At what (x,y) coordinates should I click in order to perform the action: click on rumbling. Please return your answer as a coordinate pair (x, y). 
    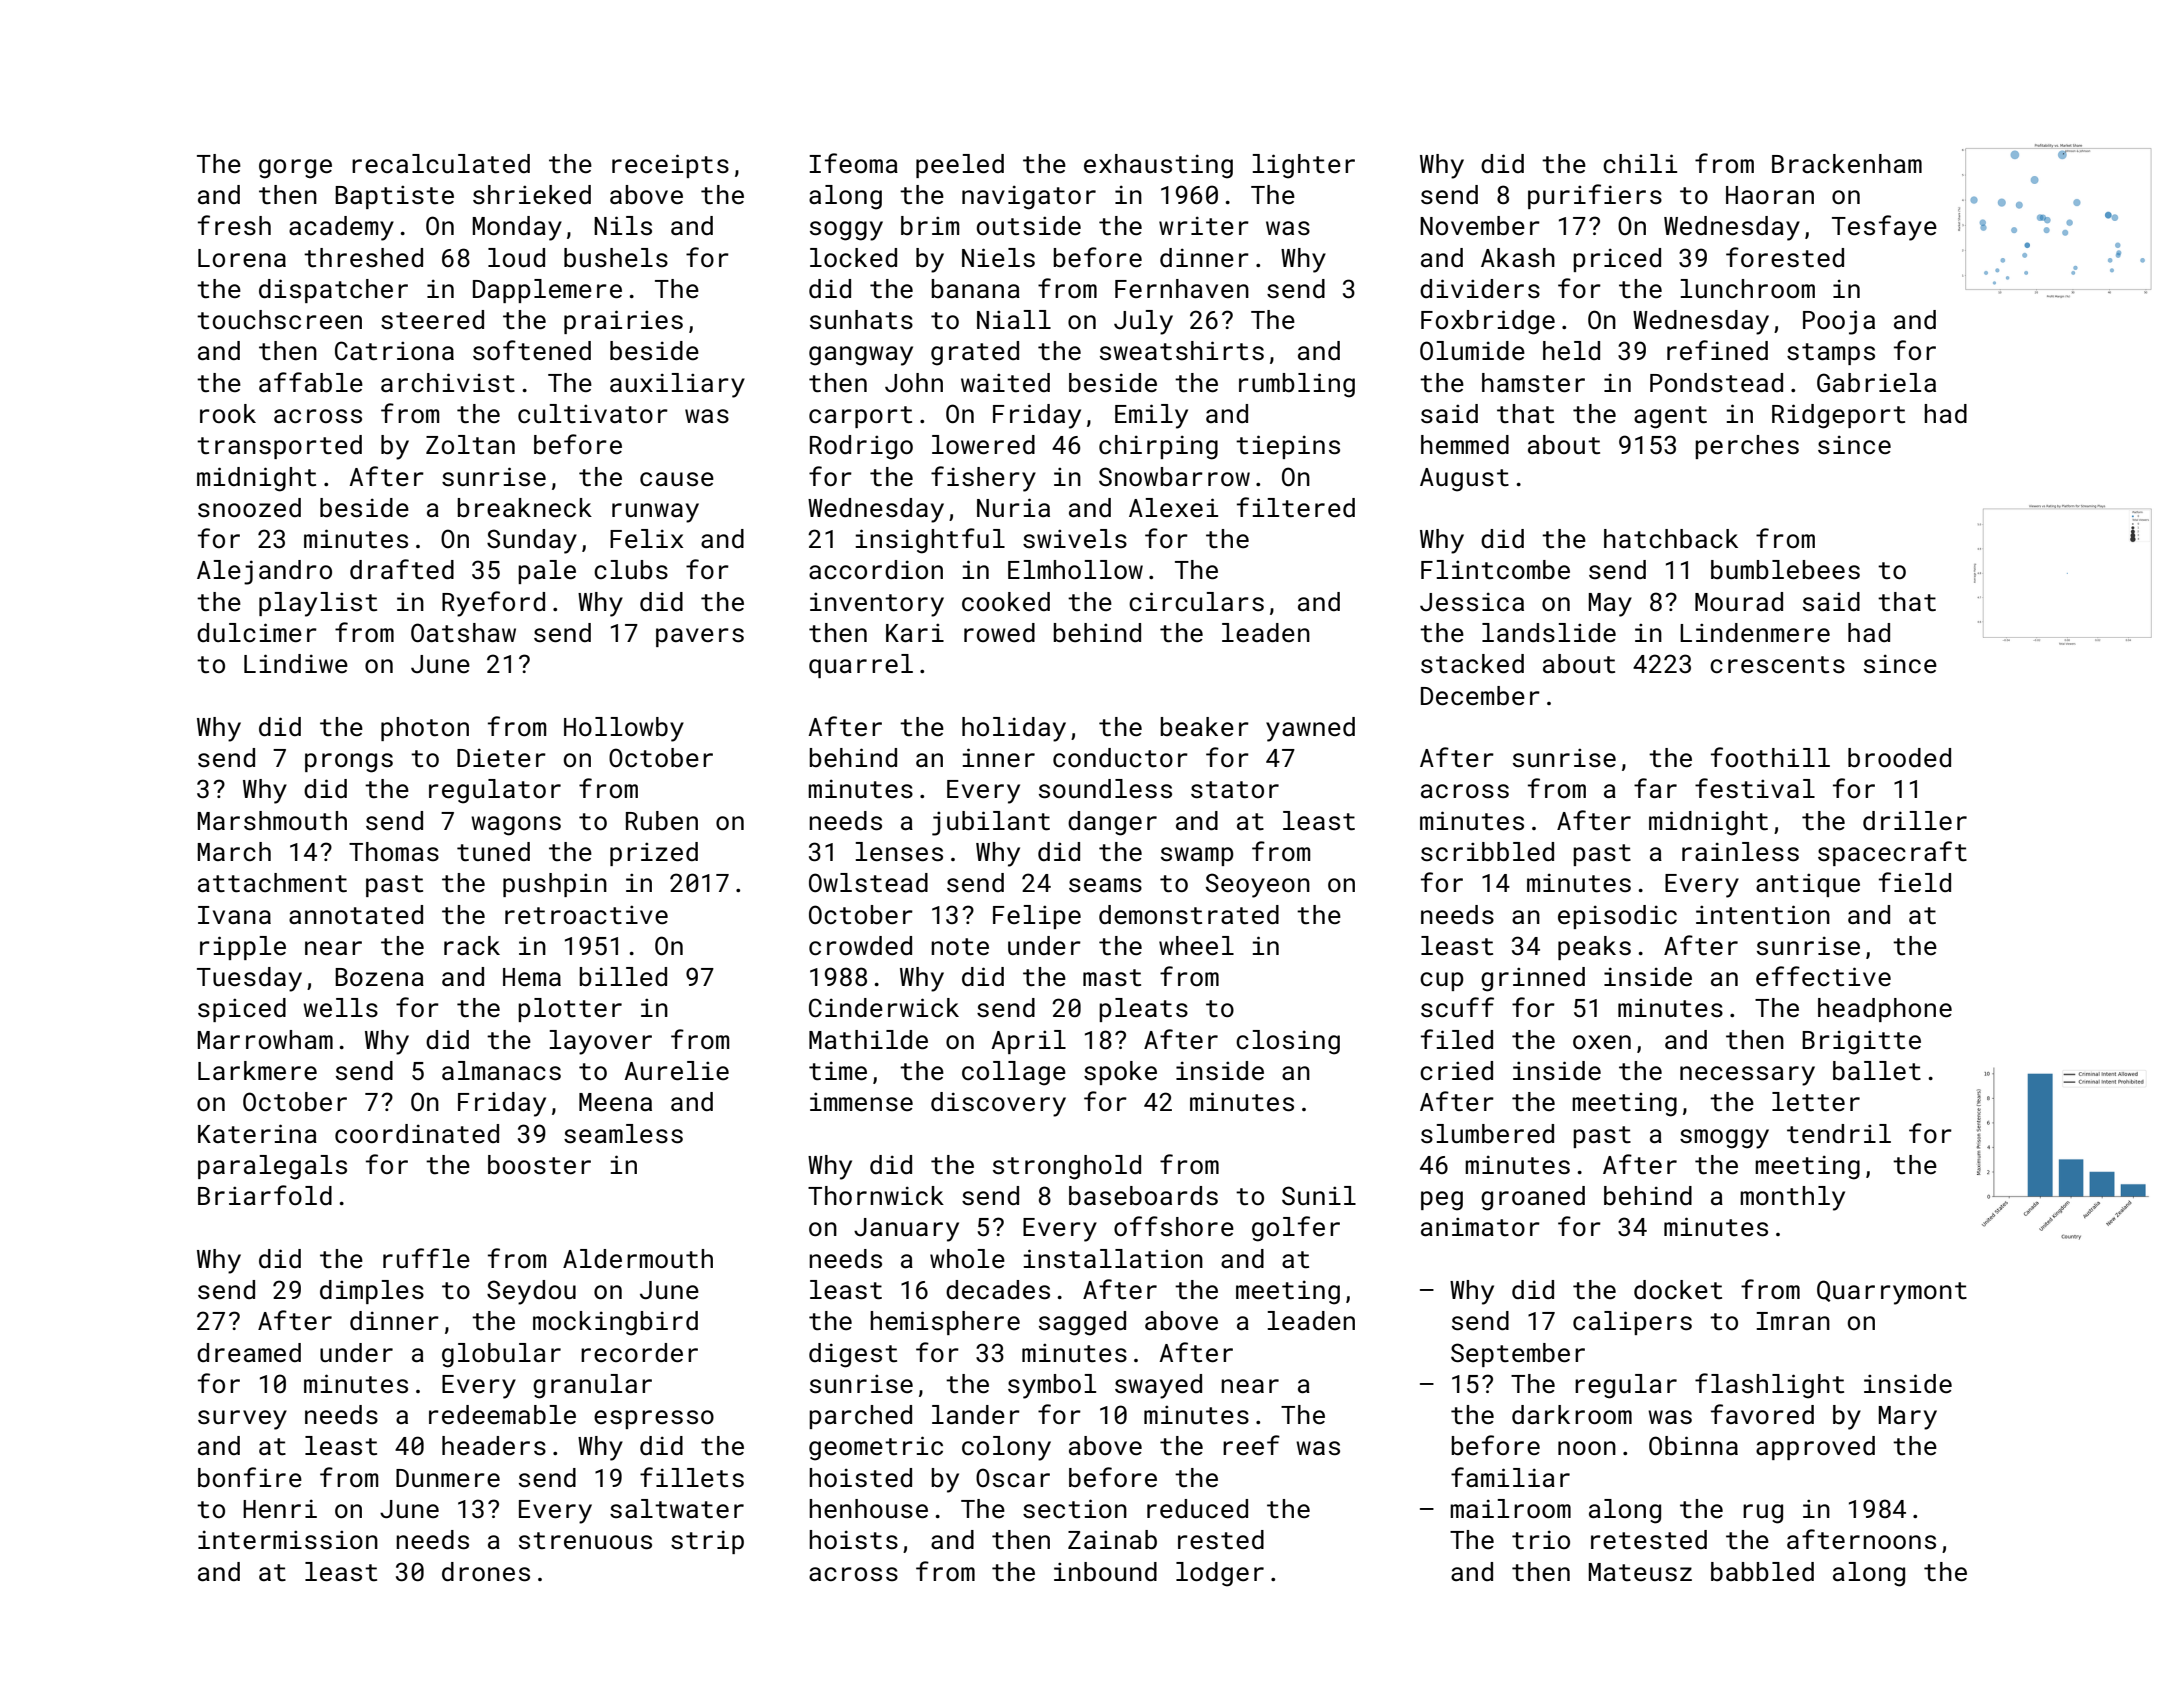
    Looking at the image, I should click on (1297, 385).
